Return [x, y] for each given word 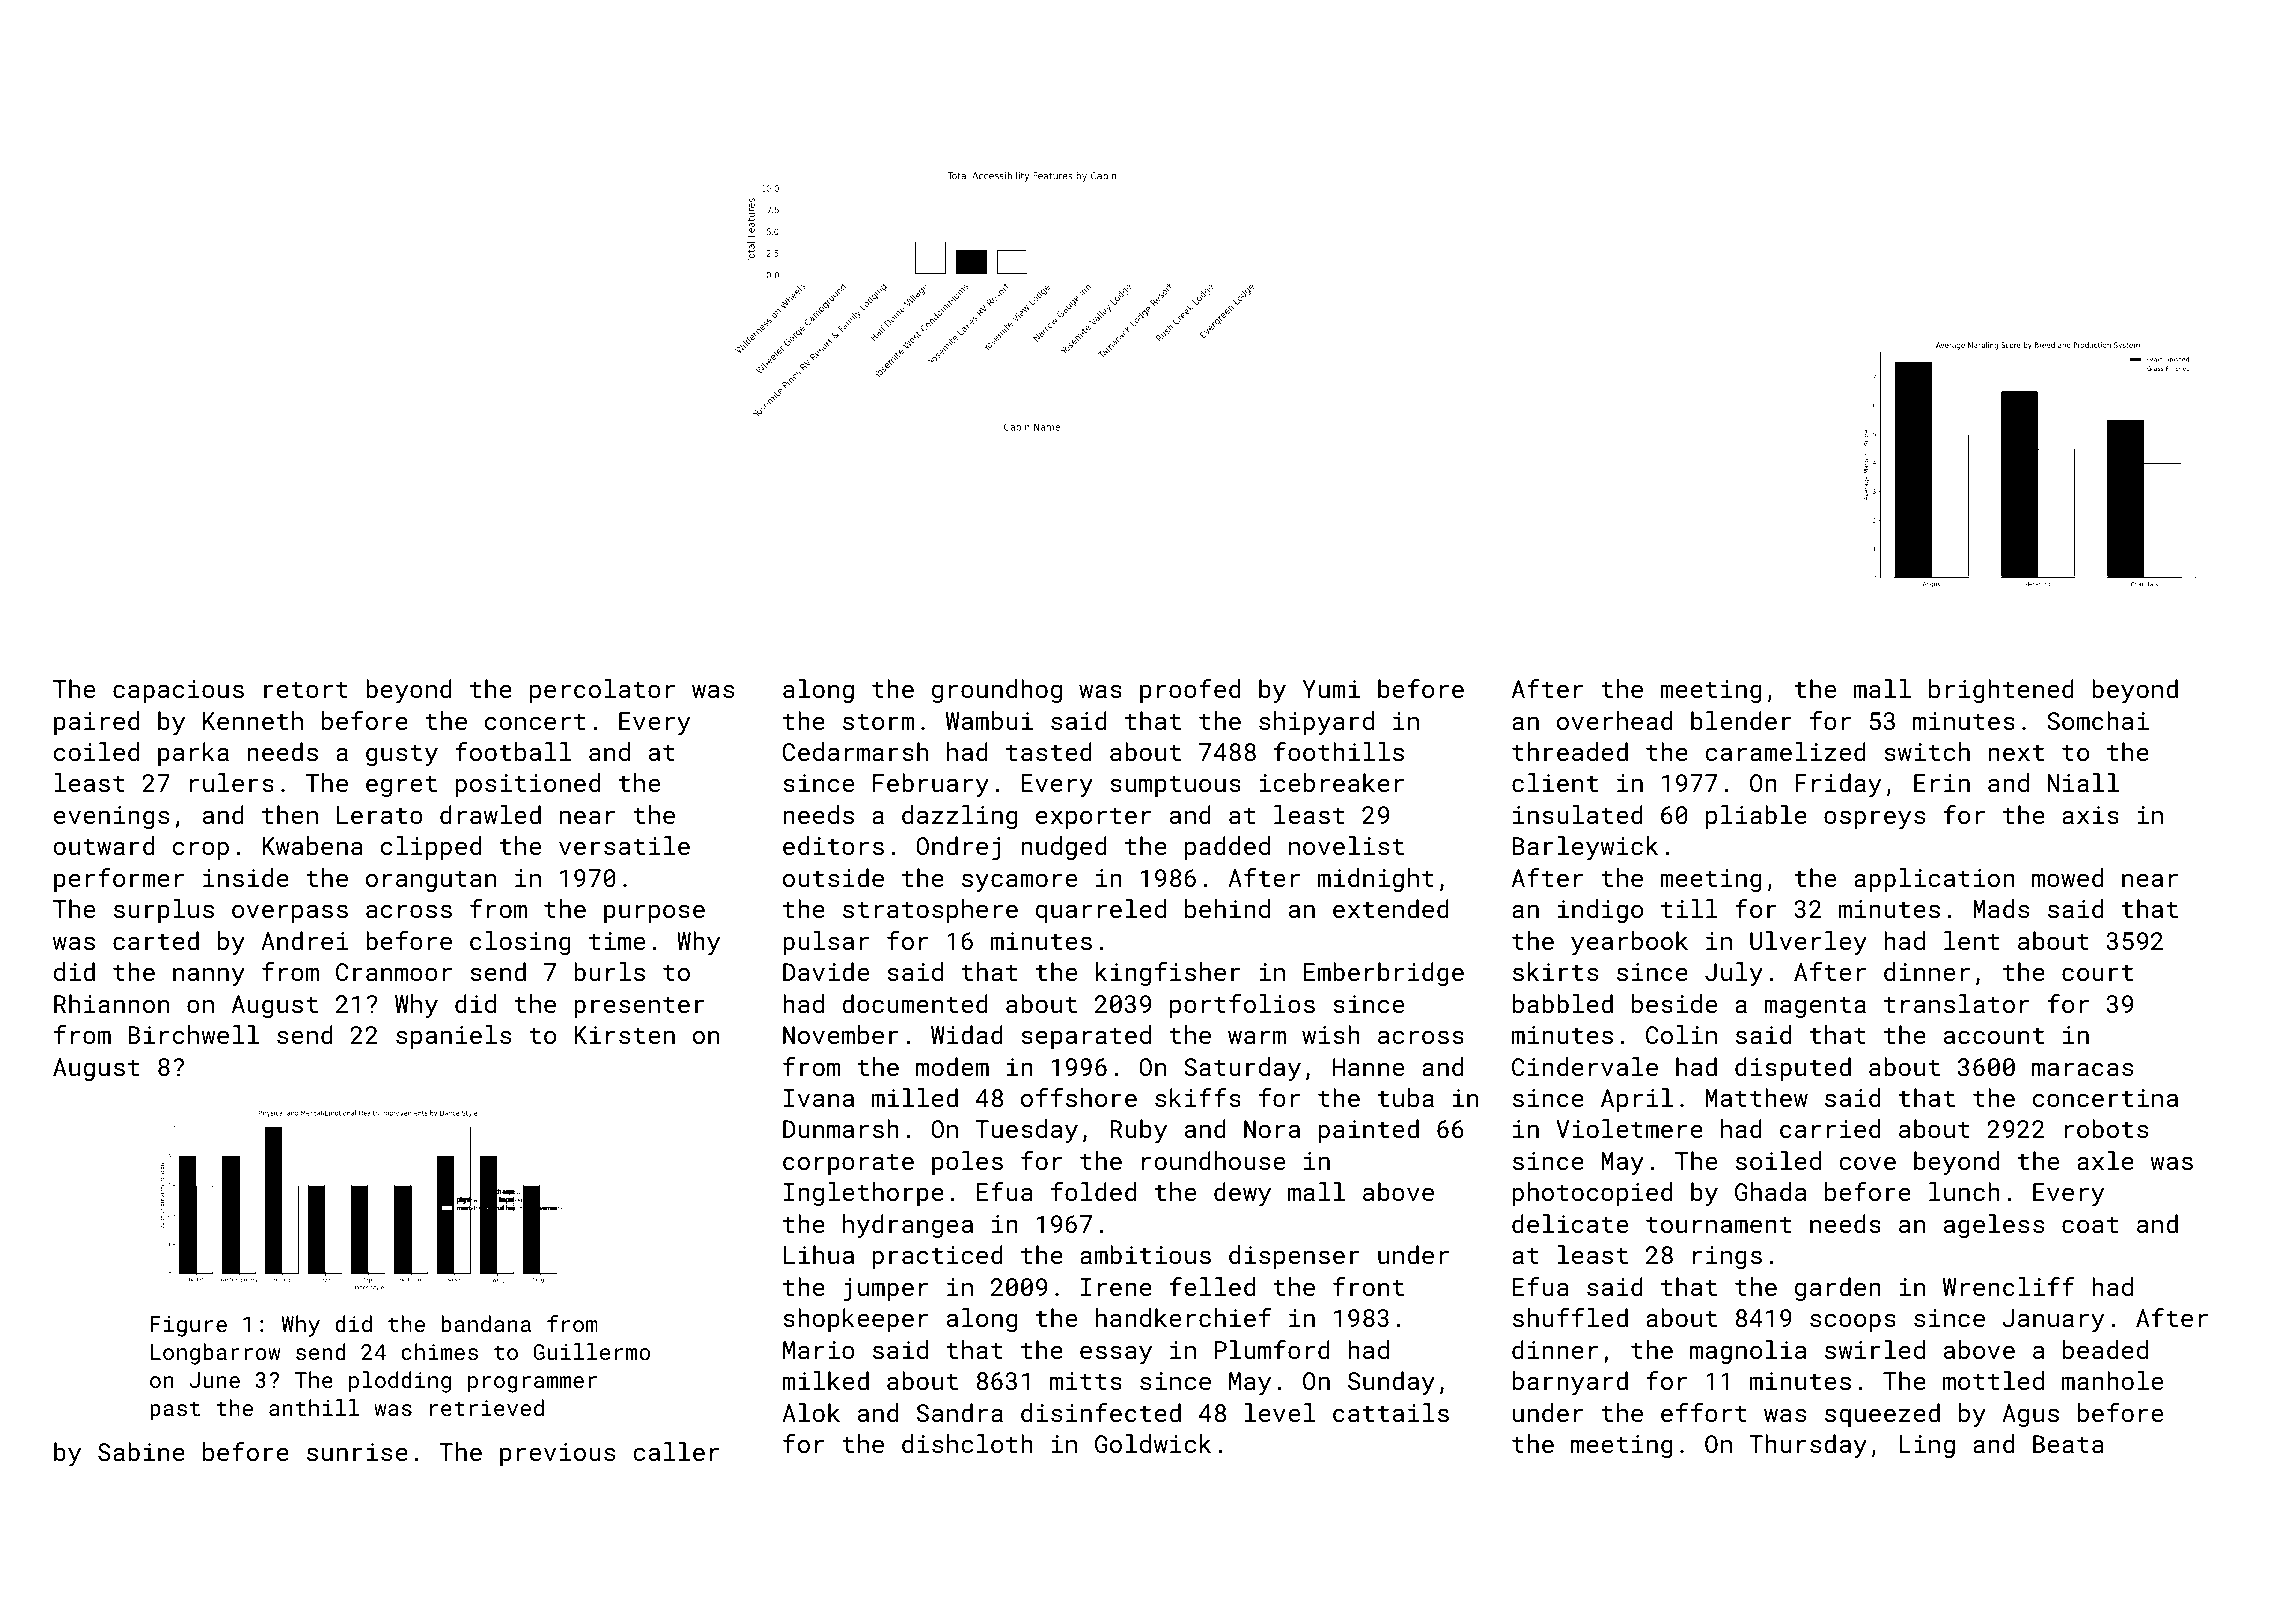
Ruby [1138, 1131]
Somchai [2098, 720]
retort [306, 690]
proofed [1190, 691]
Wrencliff [2009, 1286]
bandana [486, 1323]
